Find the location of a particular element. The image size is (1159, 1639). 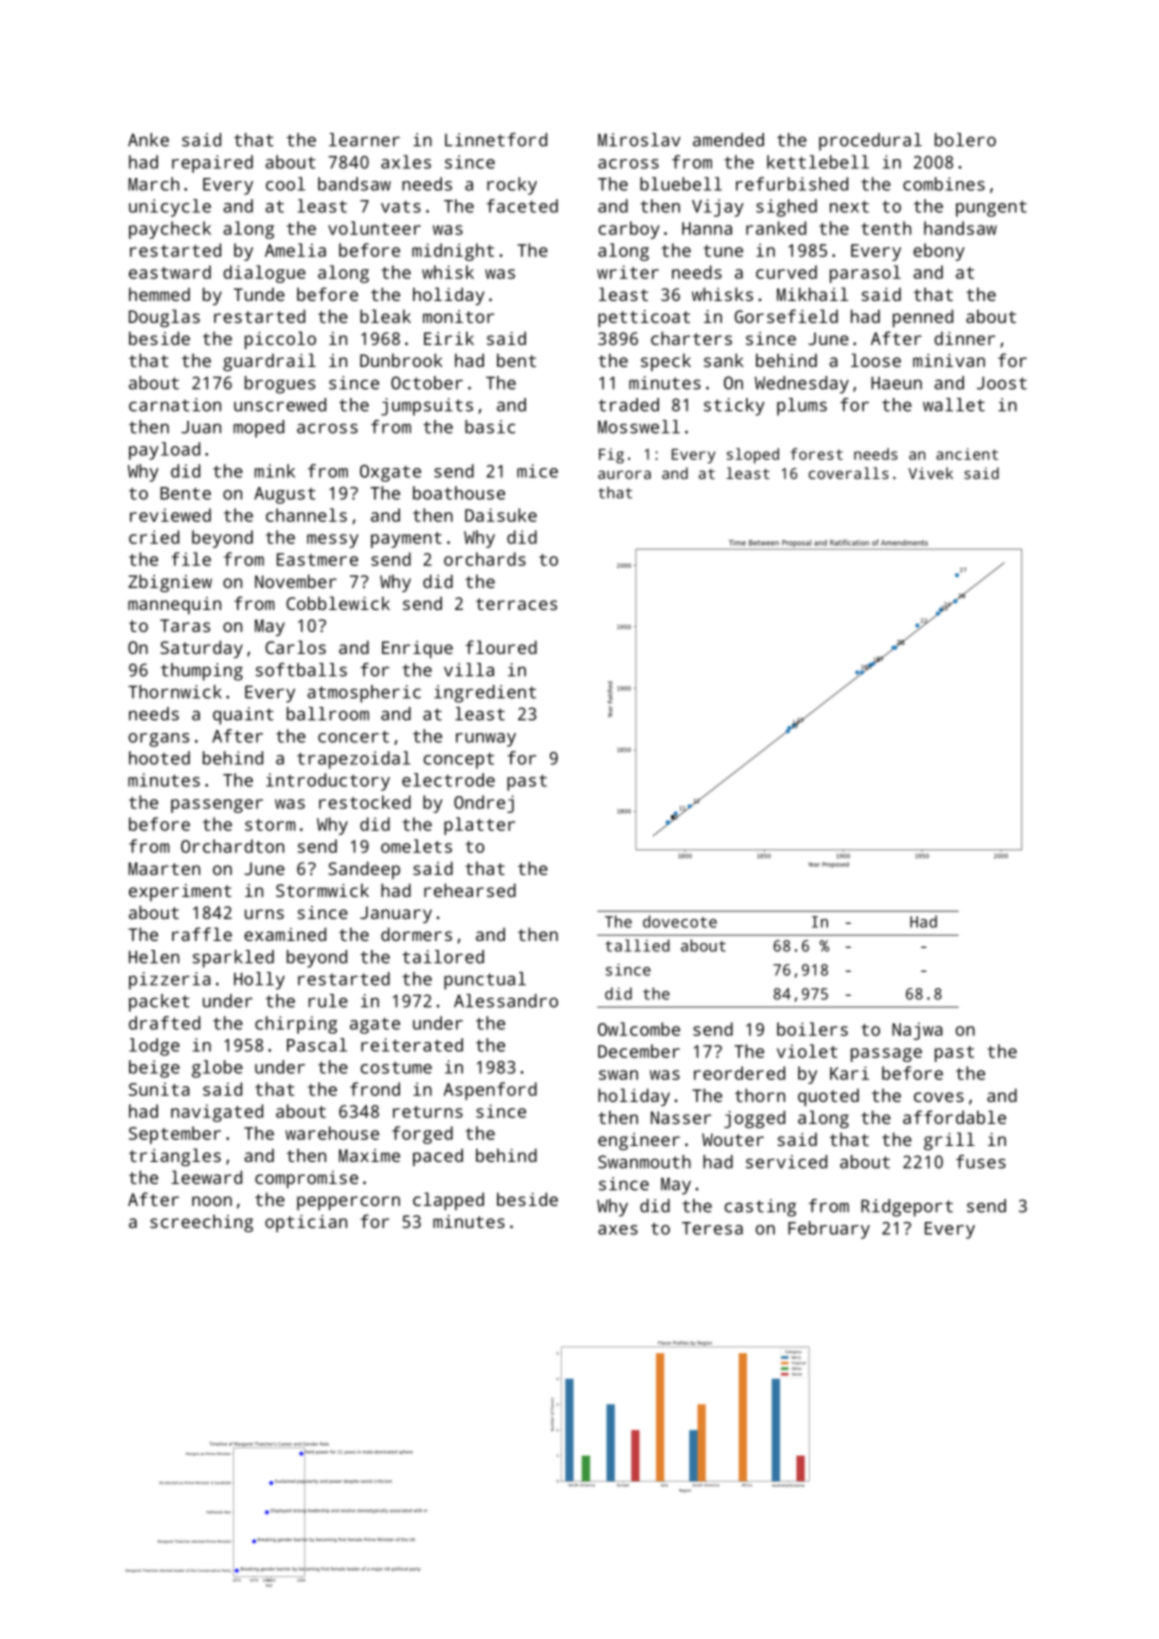

screeching is located at coordinates (201, 1223).
